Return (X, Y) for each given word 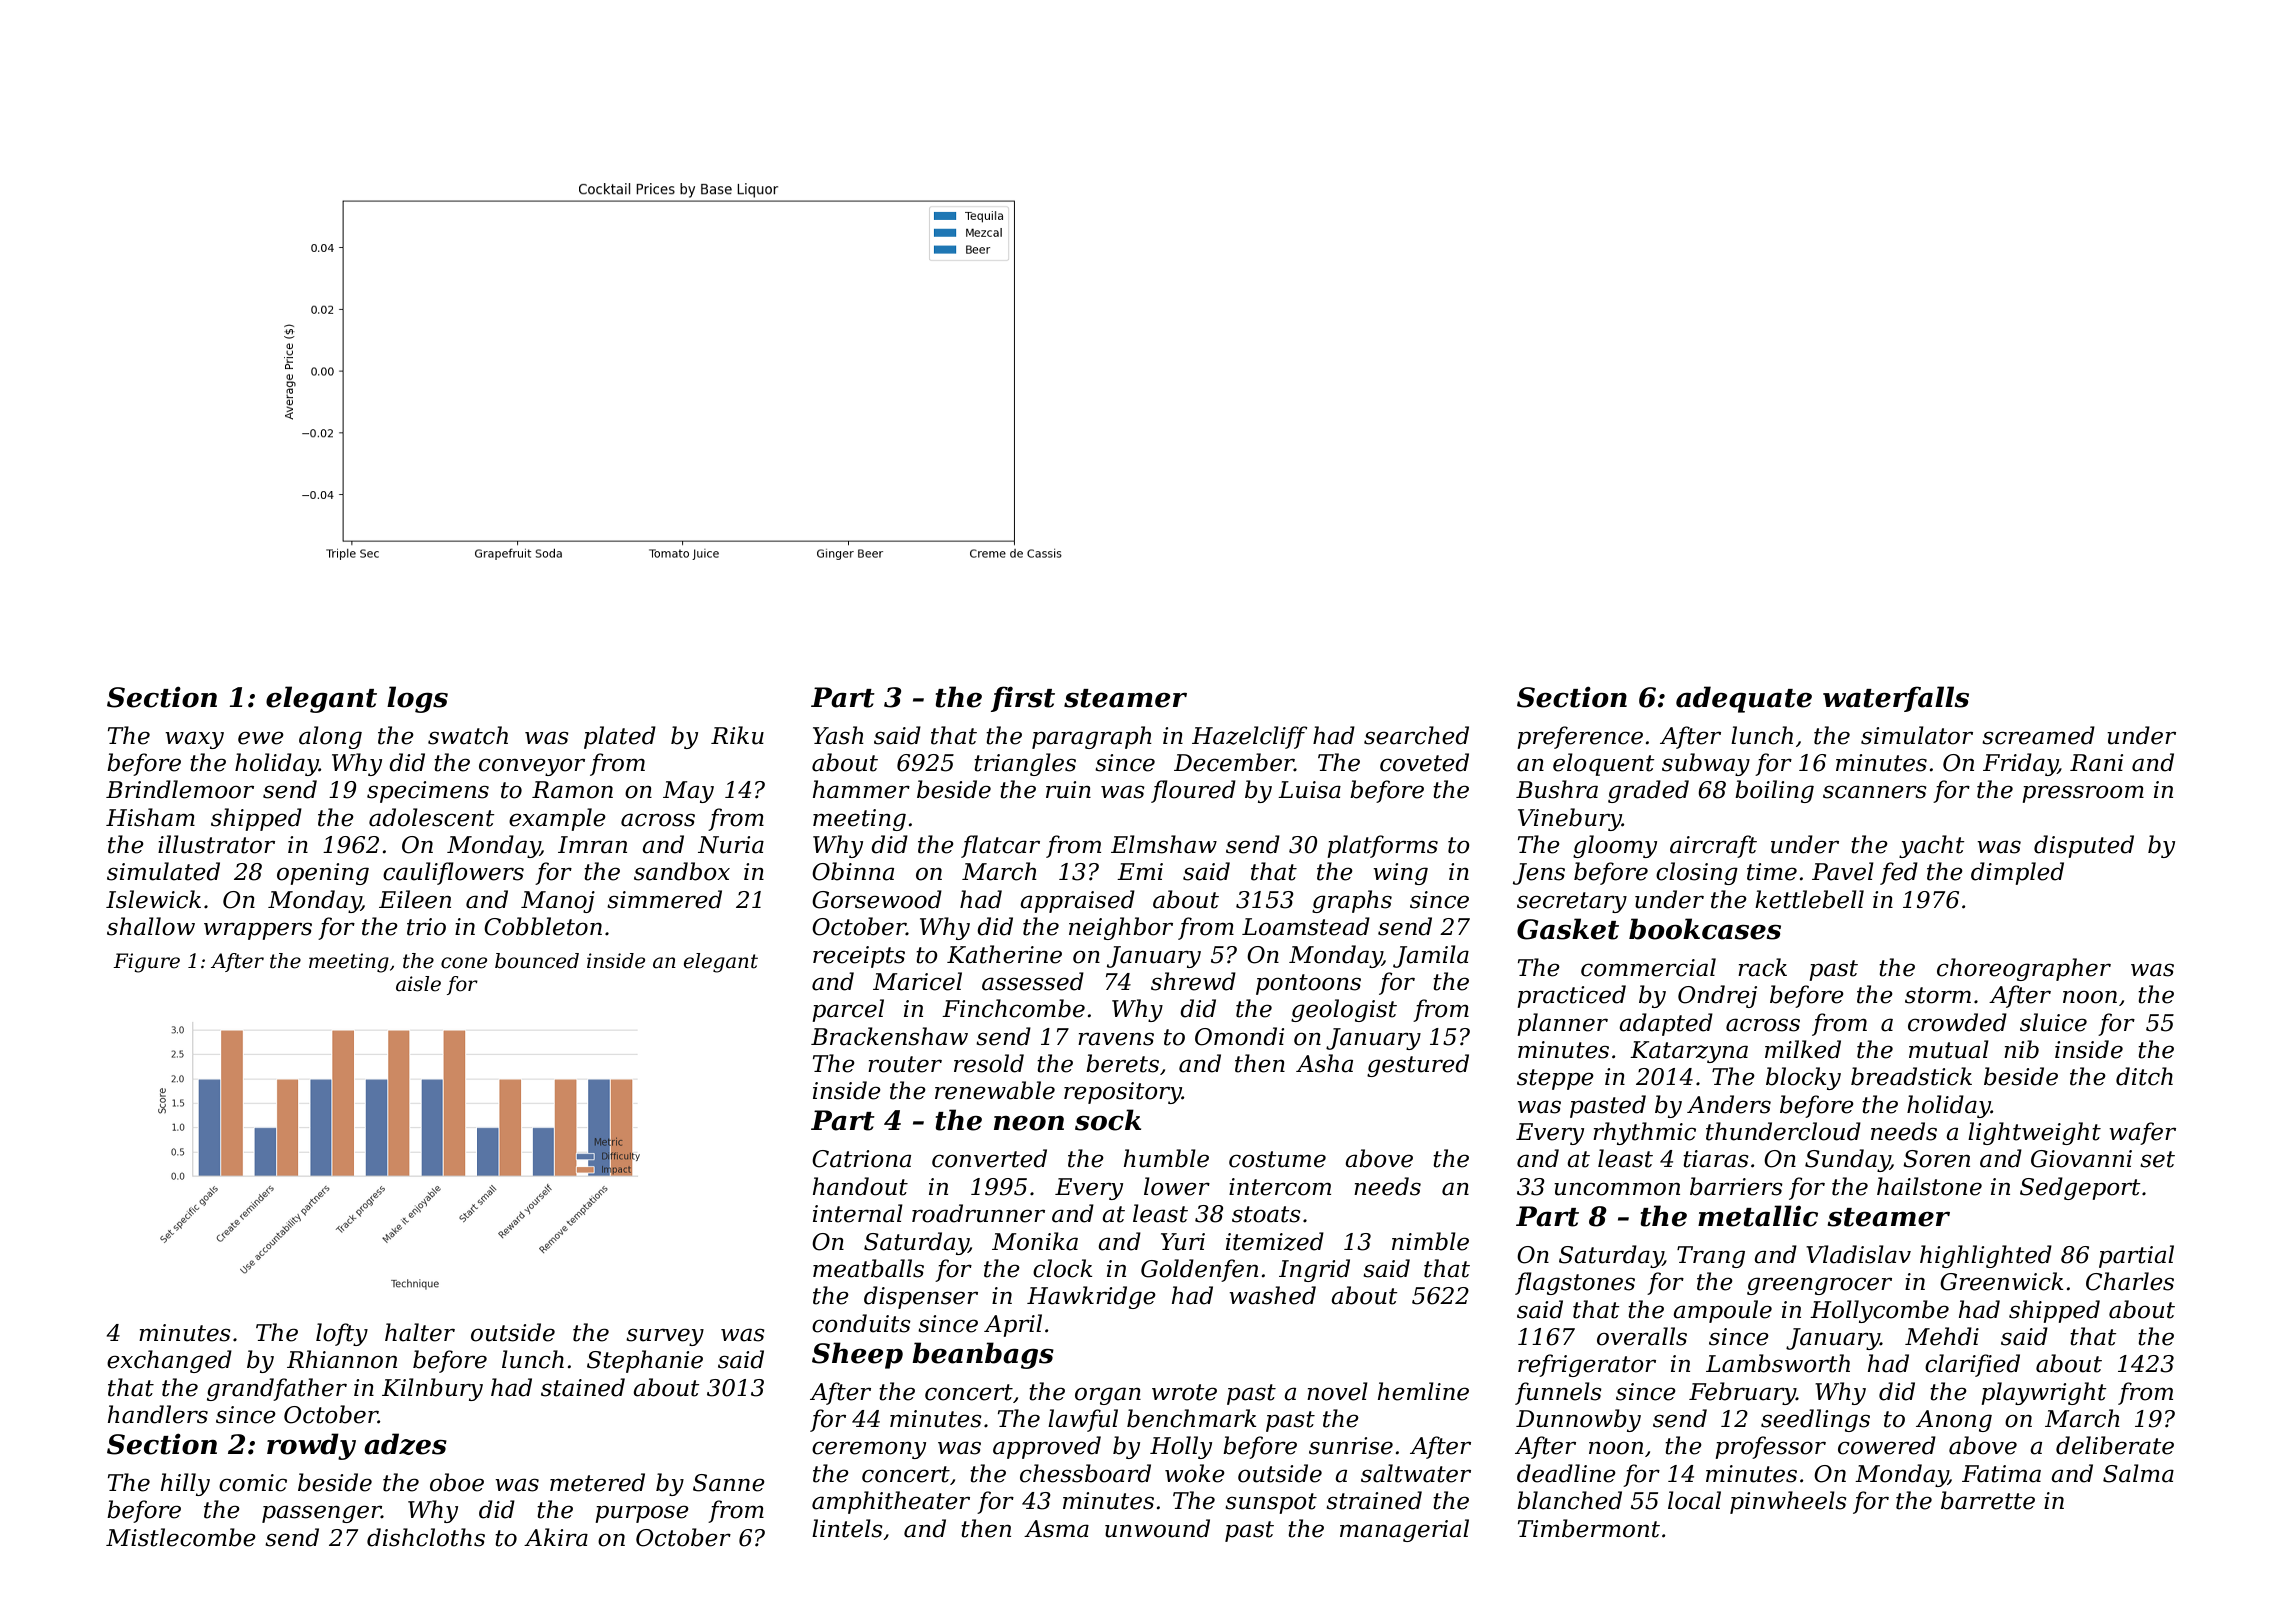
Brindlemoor (180, 789)
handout (860, 1186)
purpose (642, 1514)
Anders (1729, 1104)
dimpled (2017, 873)
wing (1400, 874)
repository (1123, 1093)
